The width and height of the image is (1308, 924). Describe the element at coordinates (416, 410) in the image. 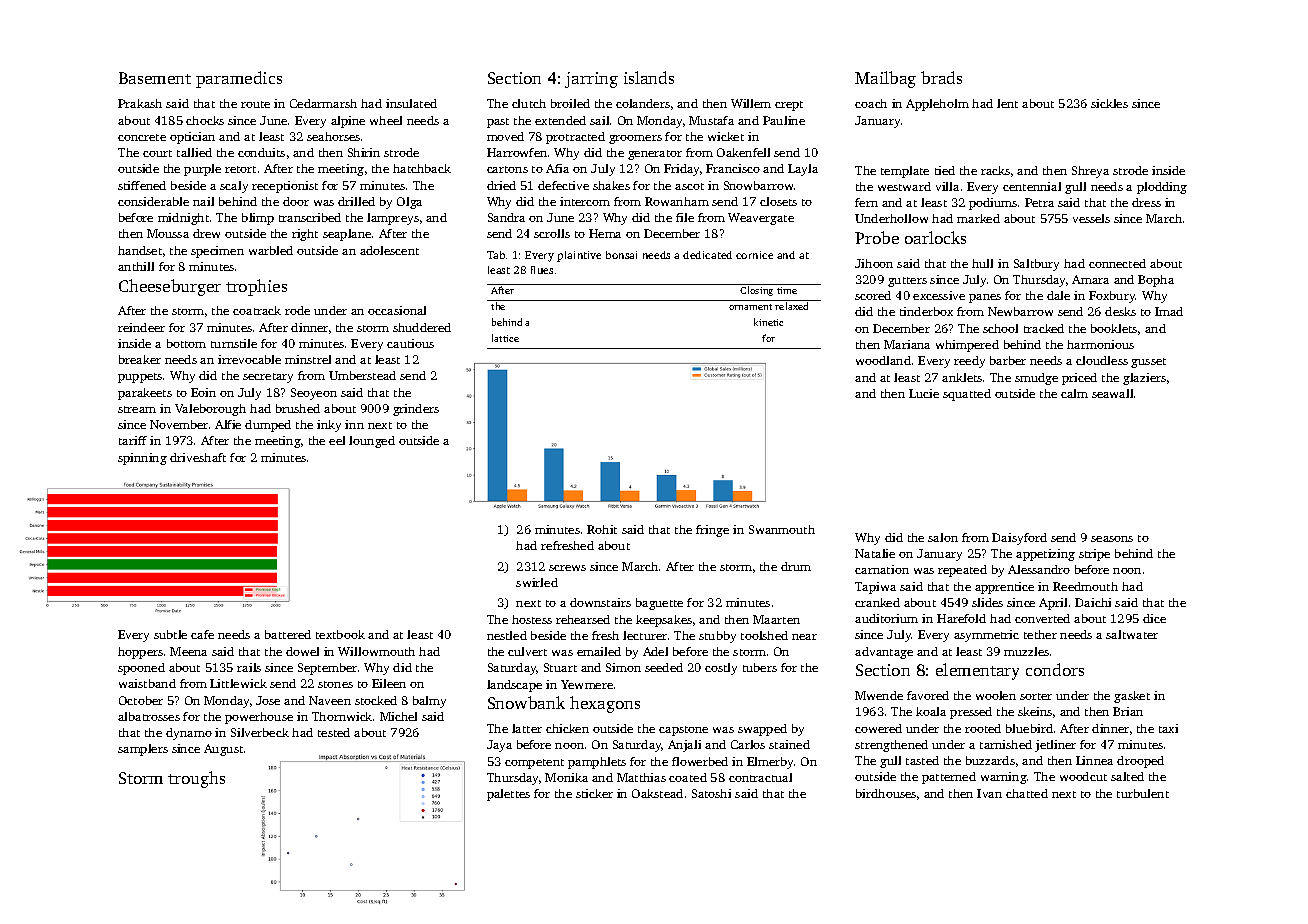

I see `grinders` at that location.
